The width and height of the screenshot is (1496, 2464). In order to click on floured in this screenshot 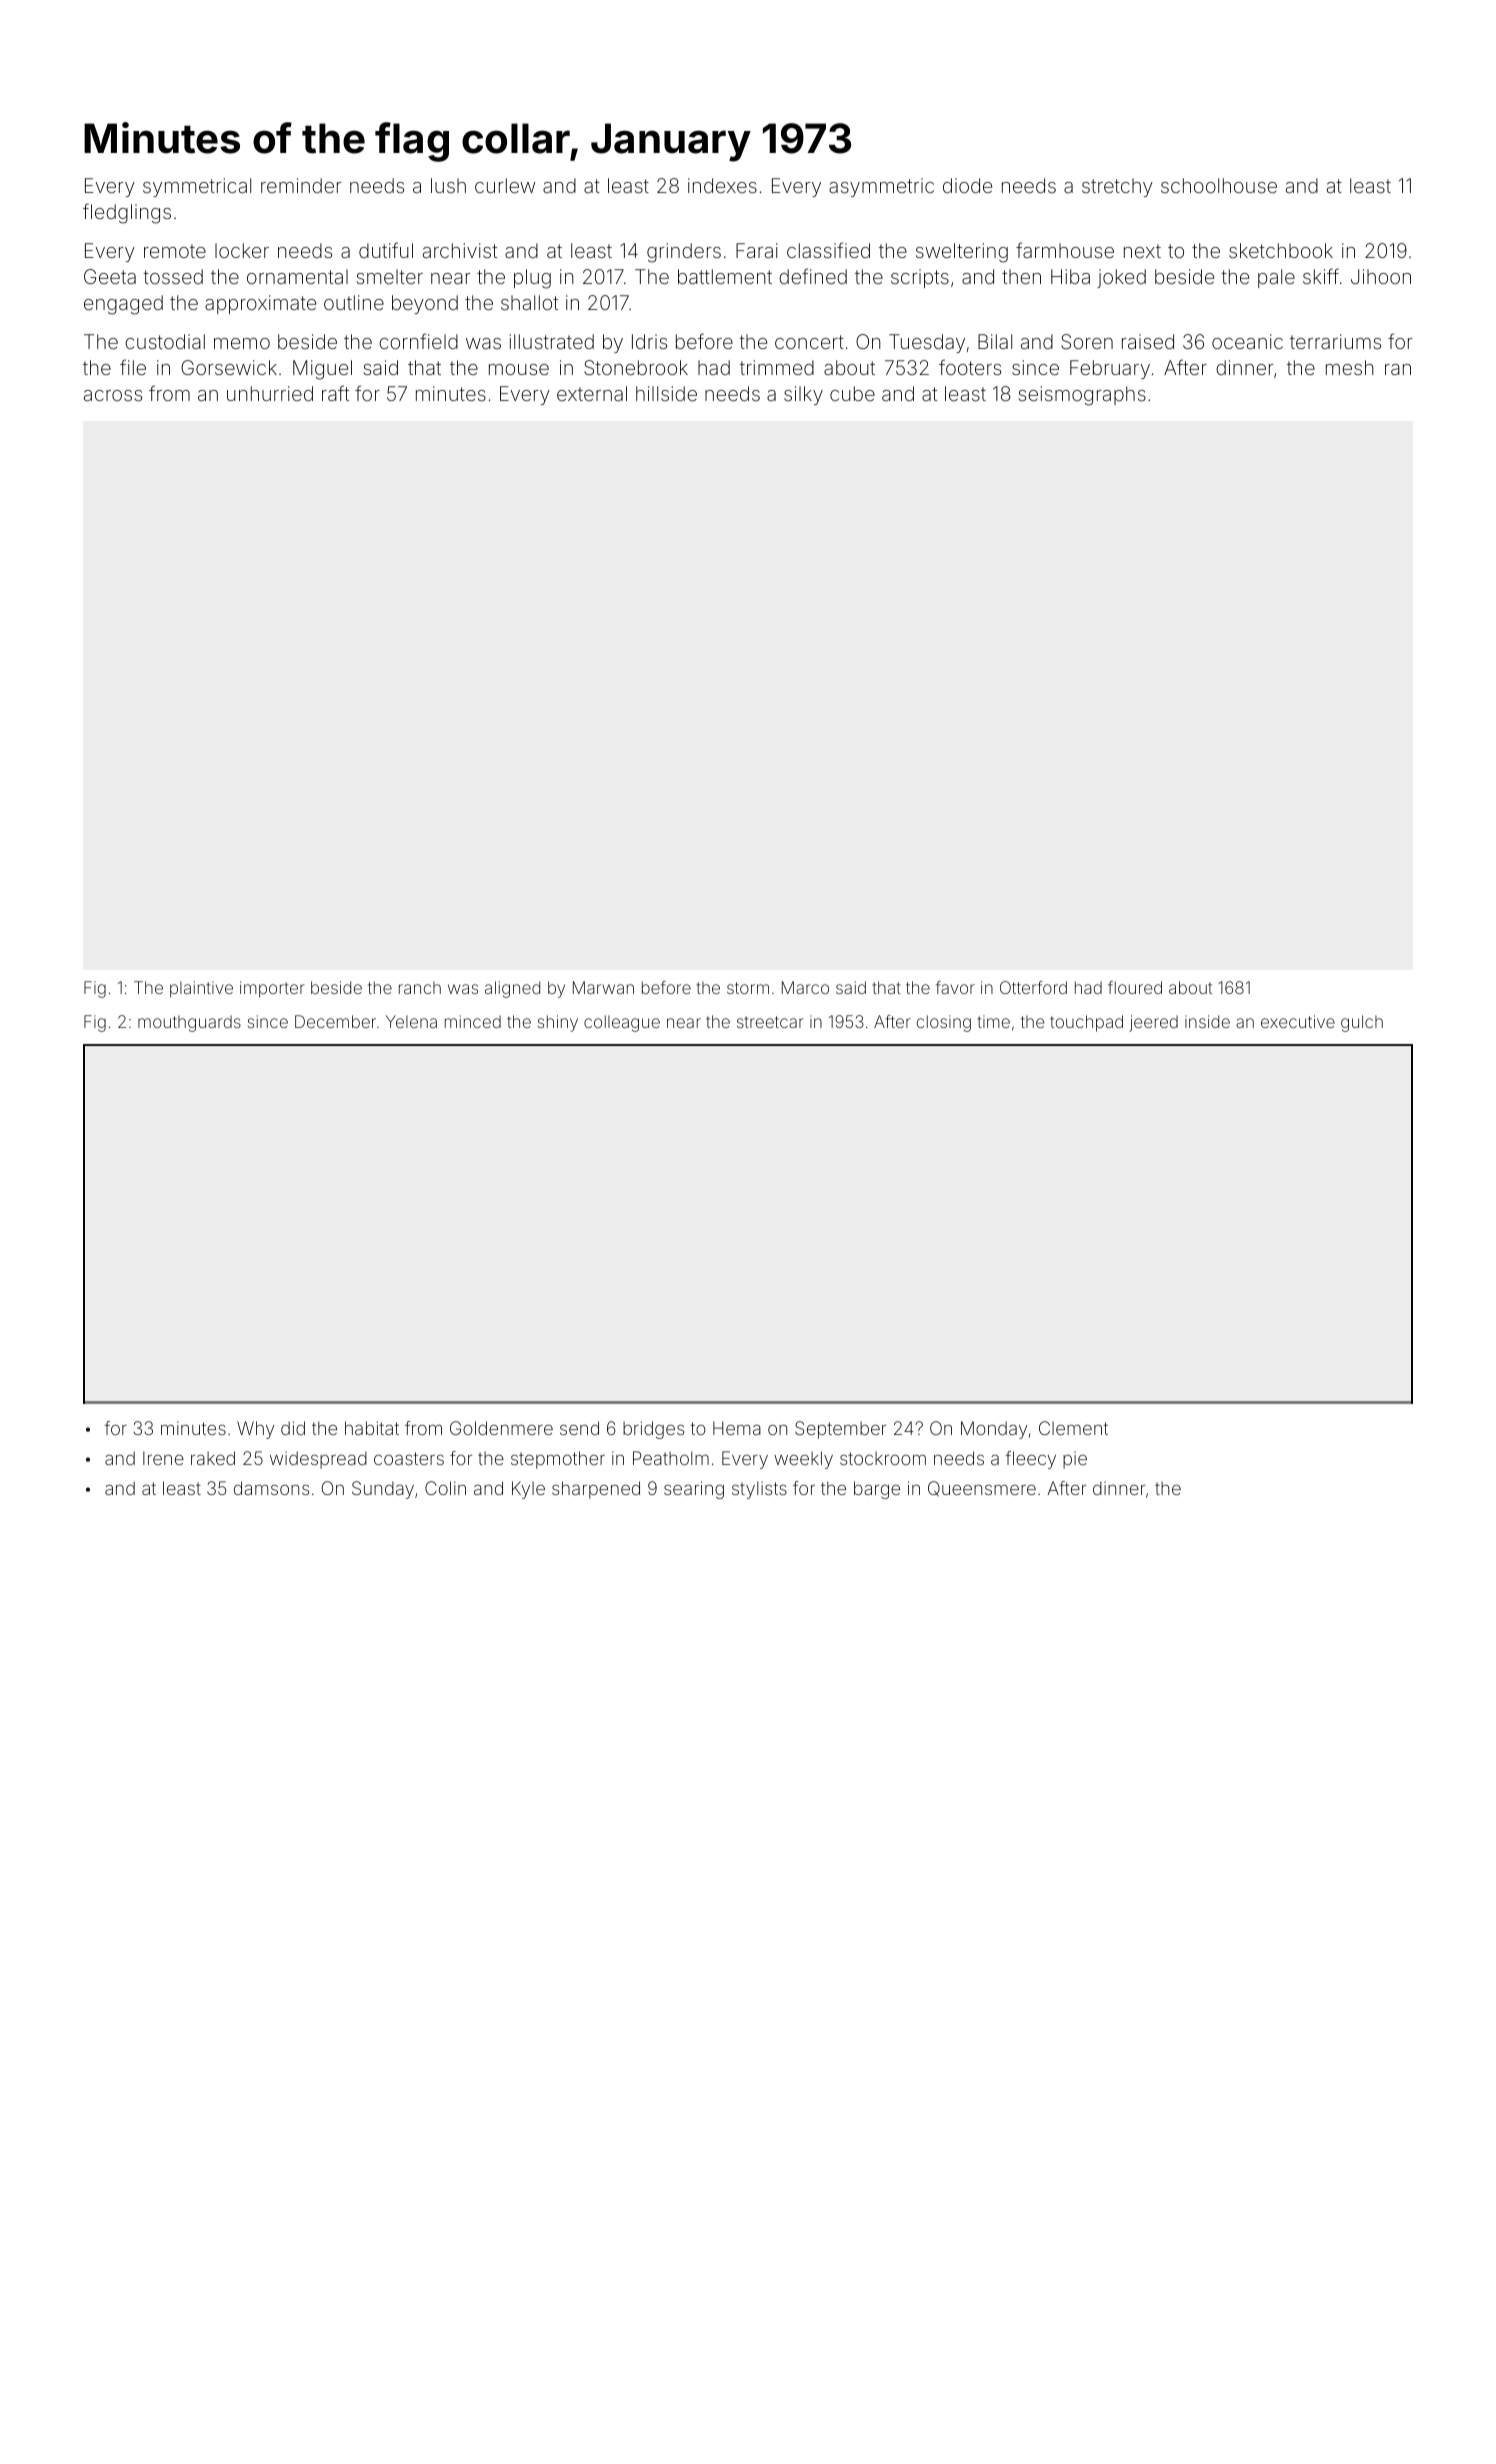, I will do `click(1135, 987)`.
